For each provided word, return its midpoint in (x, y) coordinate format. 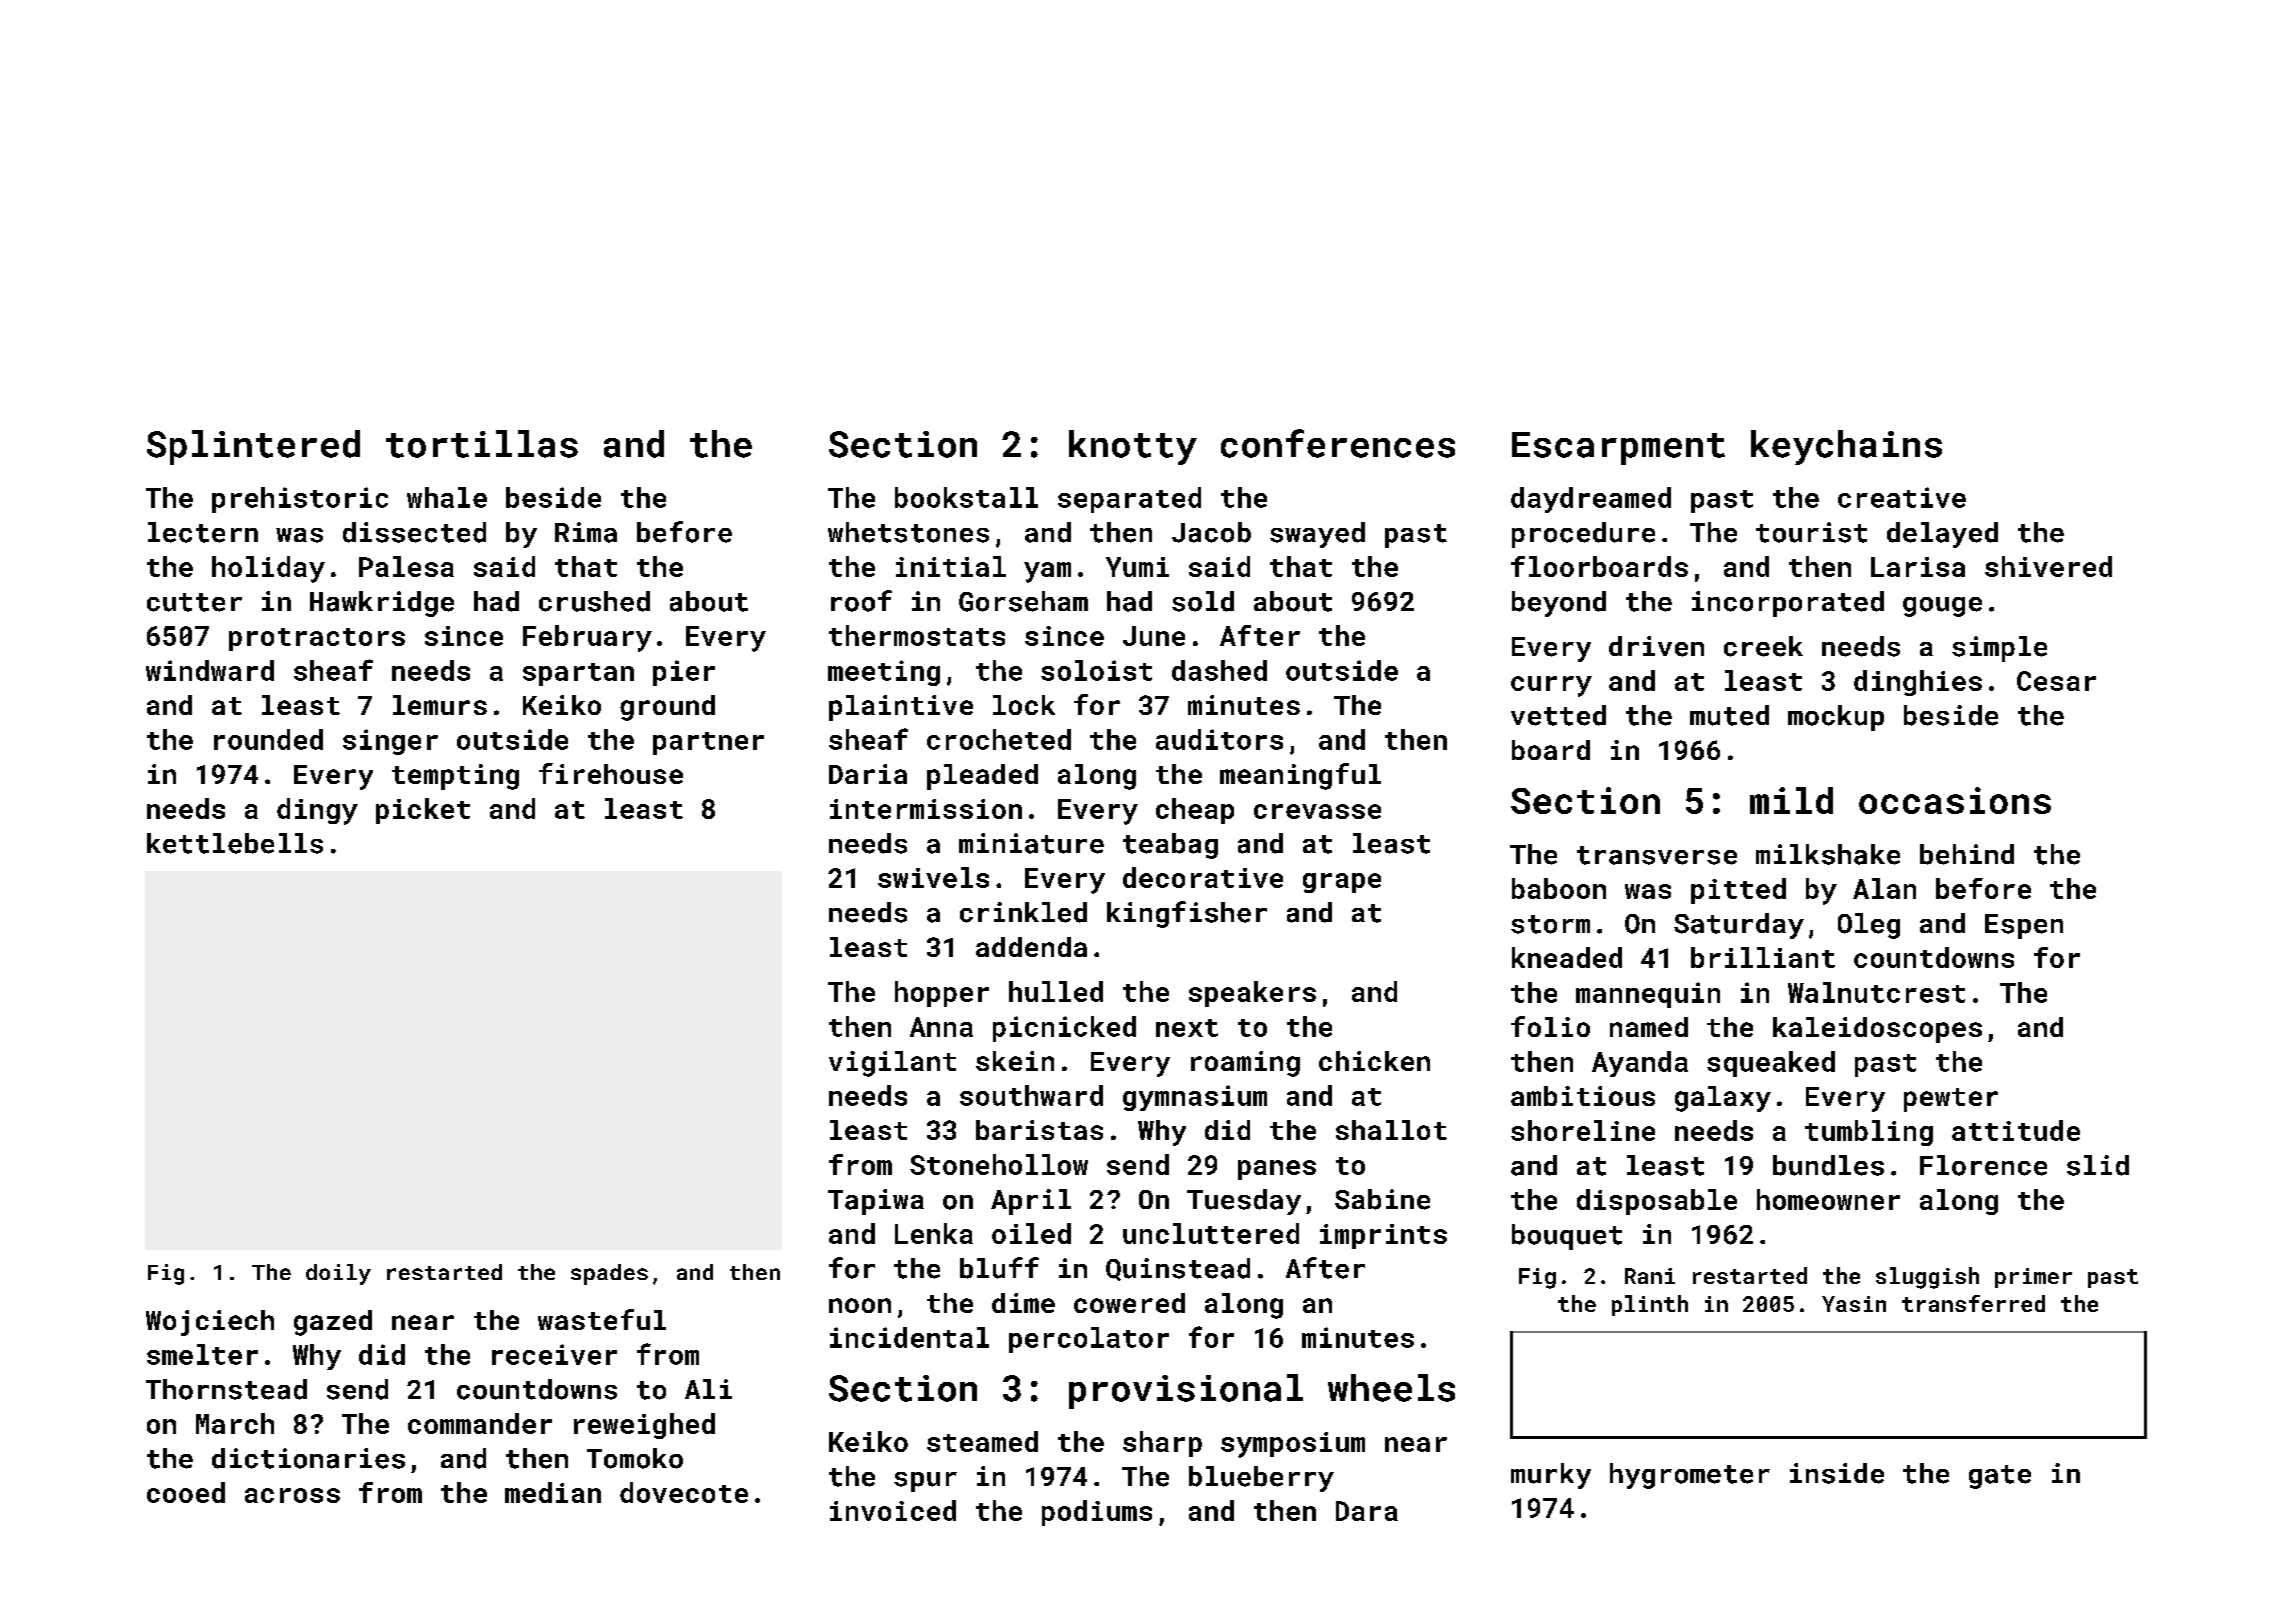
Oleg (1869, 926)
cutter (194, 602)
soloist (1096, 670)
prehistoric (300, 500)
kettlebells (235, 843)
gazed (333, 1323)
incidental (909, 1337)
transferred (1973, 1303)
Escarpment (1618, 448)
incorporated (1788, 604)
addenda (1031, 947)
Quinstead (1178, 1269)
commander (480, 1423)
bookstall (966, 497)
